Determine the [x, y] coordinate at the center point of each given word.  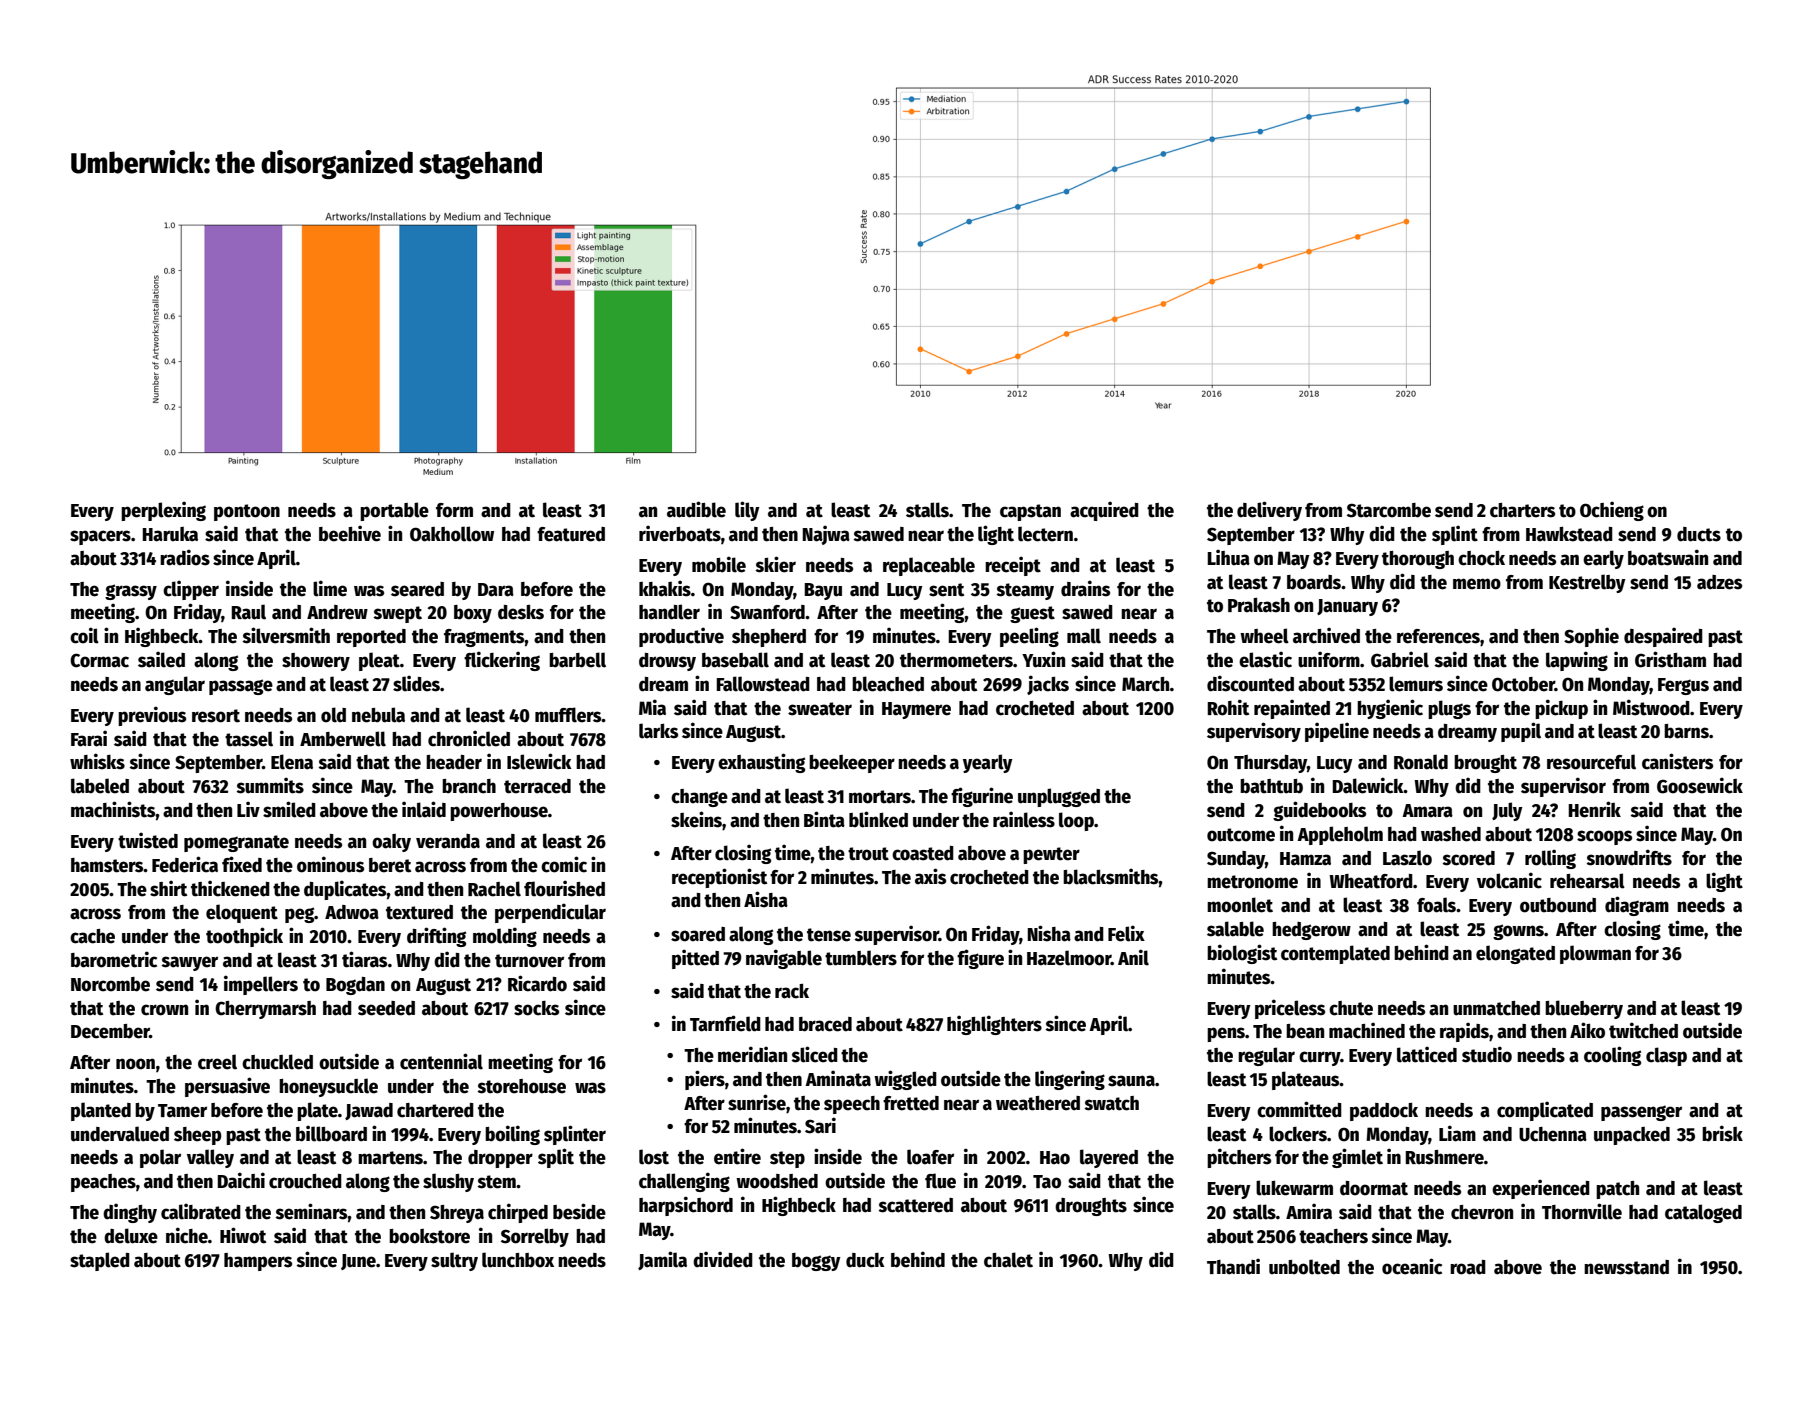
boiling [512, 1135]
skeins [696, 819]
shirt [168, 888]
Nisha [1049, 933]
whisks [97, 761]
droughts [1091, 1207]
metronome [1252, 882]
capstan [1030, 512]
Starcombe [1389, 510]
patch [1617, 1190]
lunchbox [518, 1260]
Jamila [662, 1260]
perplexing [163, 511]
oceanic [1412, 1266]
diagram [1637, 906]
